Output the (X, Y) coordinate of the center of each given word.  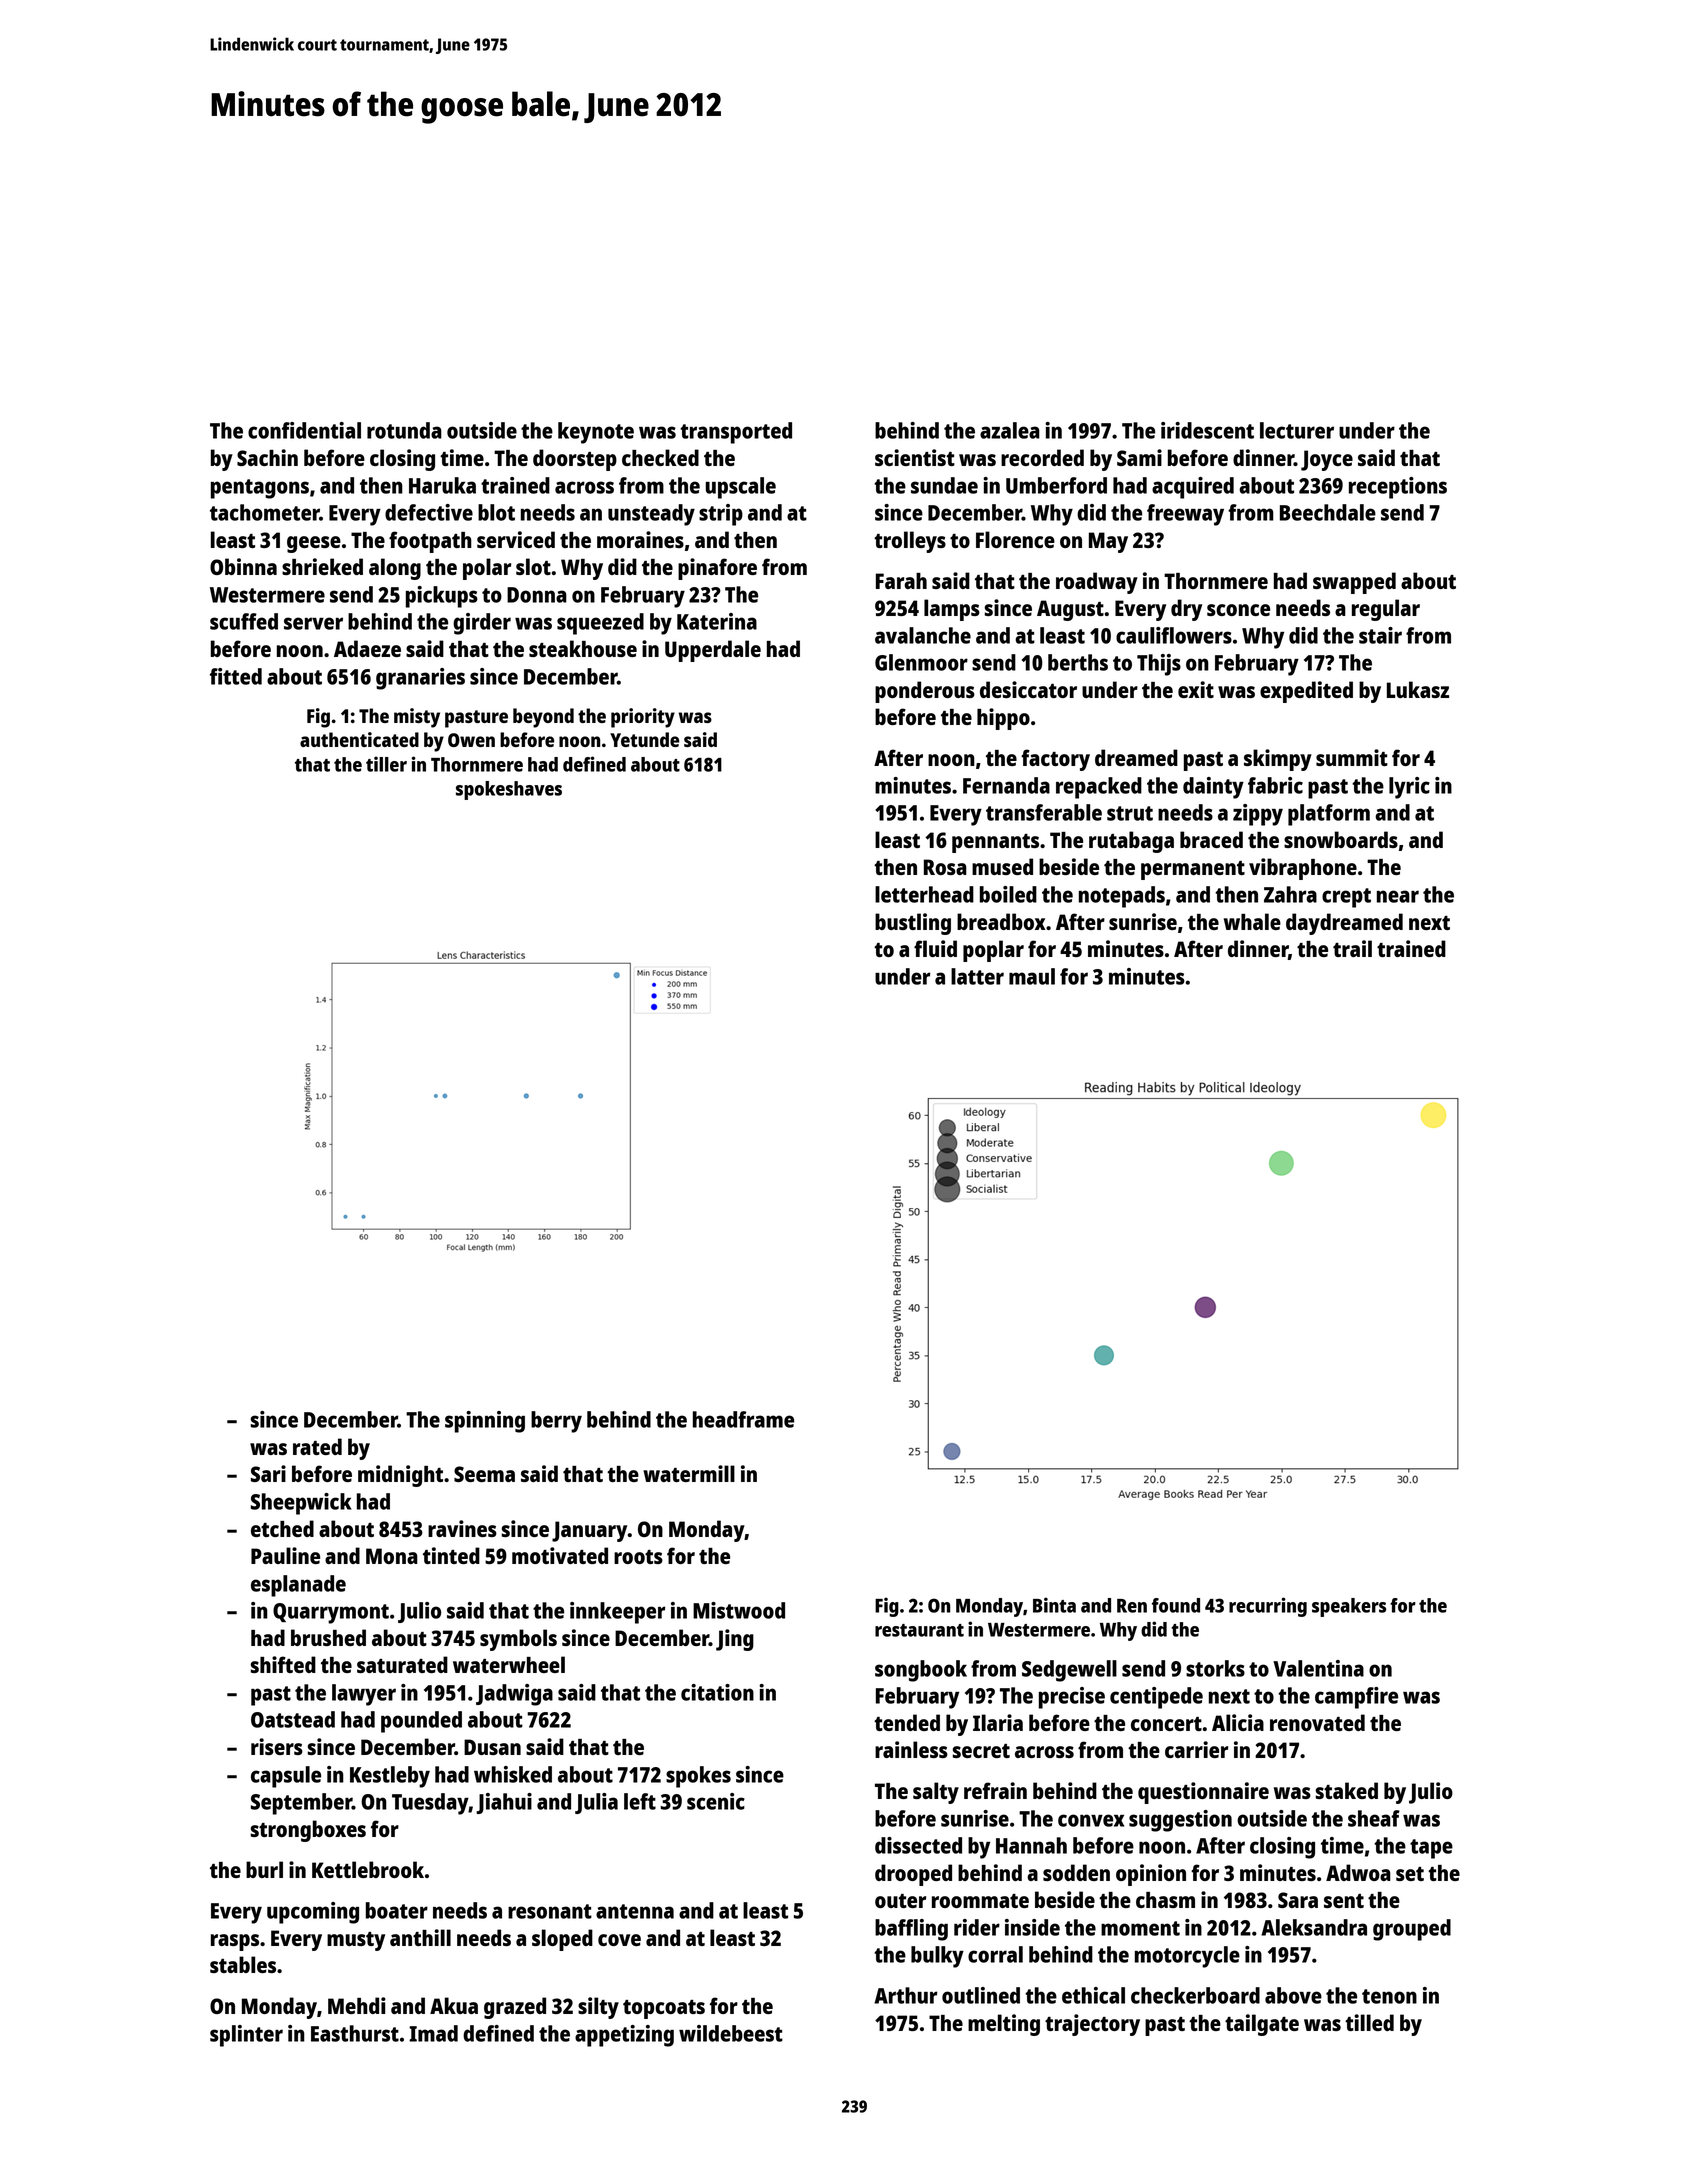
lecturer (1297, 430)
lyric (1409, 788)
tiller (386, 764)
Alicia (1238, 1722)
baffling (911, 1930)
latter (977, 976)
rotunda (404, 430)
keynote (596, 433)
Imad (433, 2033)
